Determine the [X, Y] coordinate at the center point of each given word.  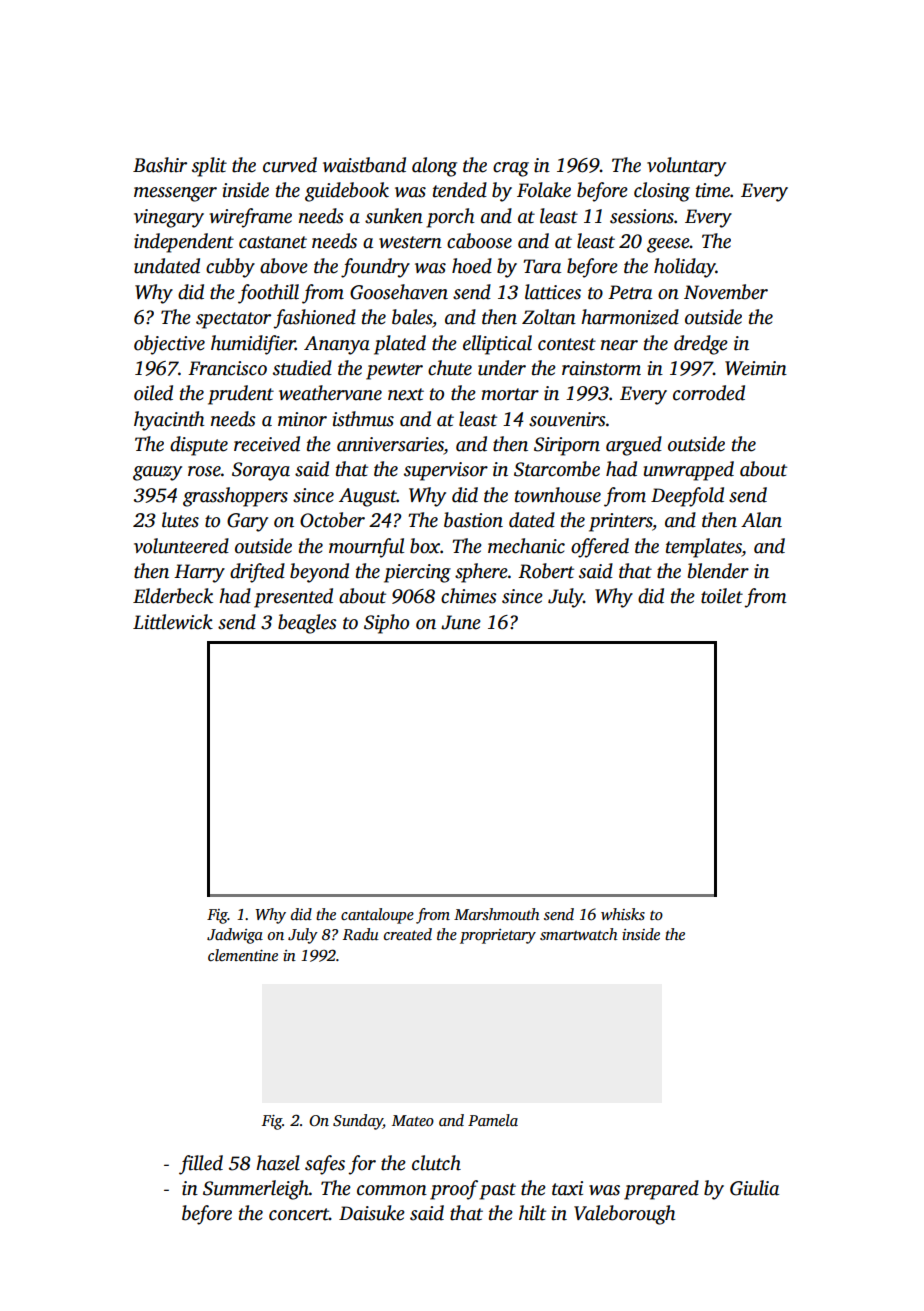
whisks [623, 914]
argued [634, 446]
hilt [532, 1213]
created [408, 934]
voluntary [686, 167]
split [209, 167]
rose [204, 471]
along [434, 167]
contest [567, 344]
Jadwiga [235, 936]
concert [299, 1214]
